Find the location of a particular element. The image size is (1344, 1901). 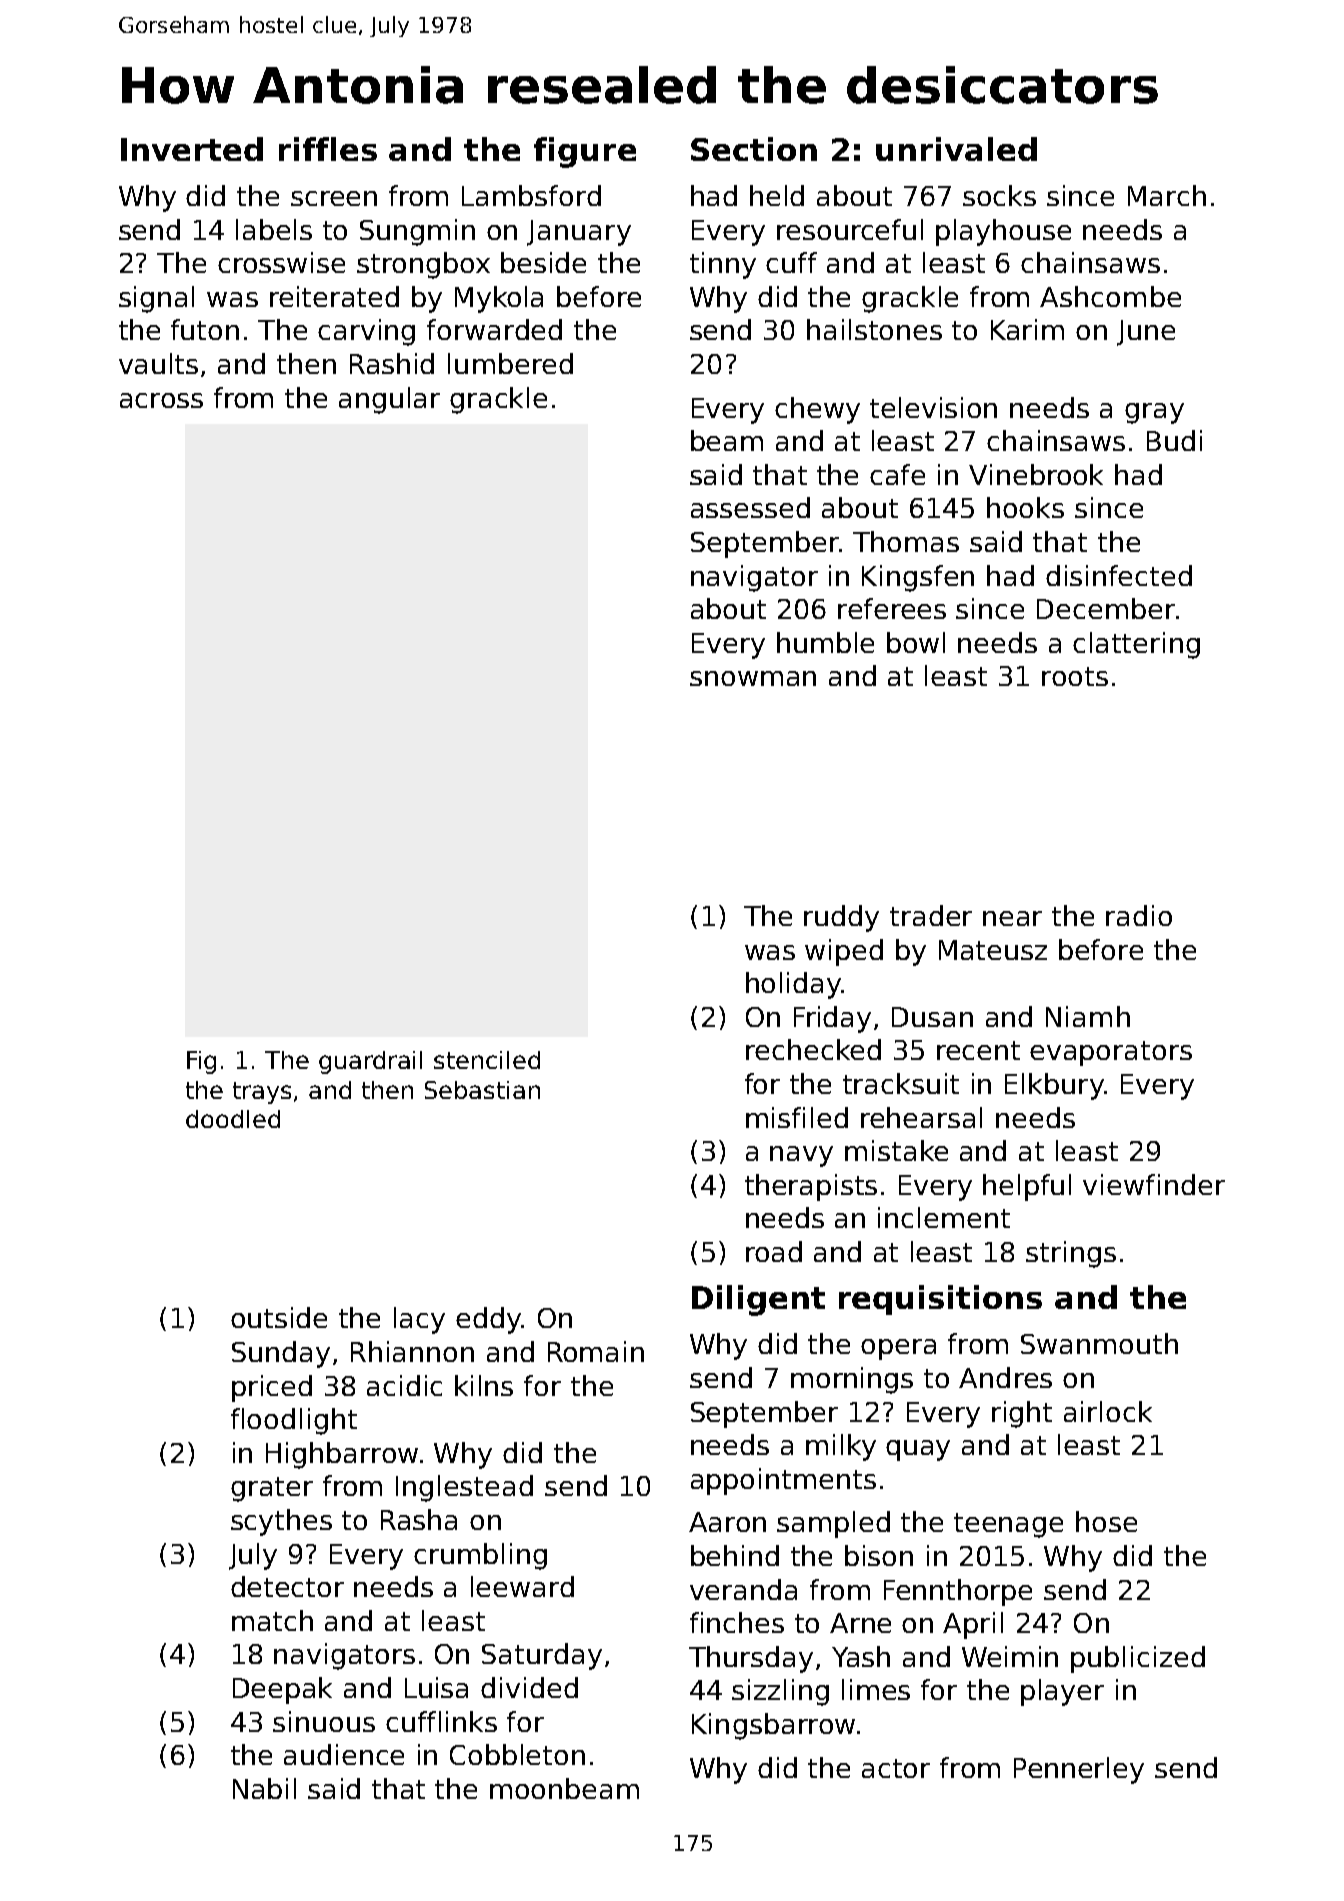

March is located at coordinates (1167, 195).
